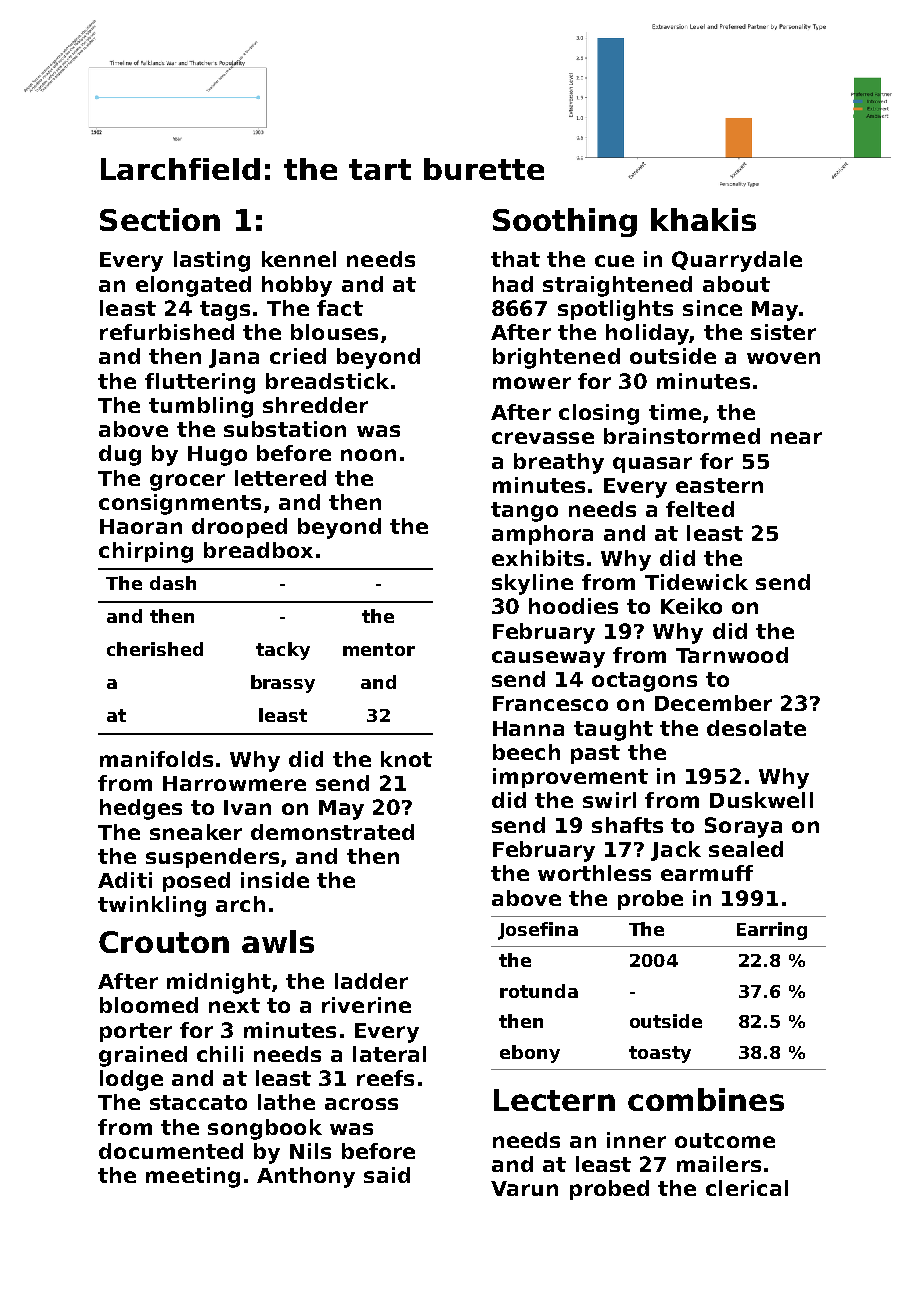 Image resolution: width=924 pixels, height=1311 pixels. What do you see at coordinates (160, 219) in the page?
I see `Section` at bounding box center [160, 219].
